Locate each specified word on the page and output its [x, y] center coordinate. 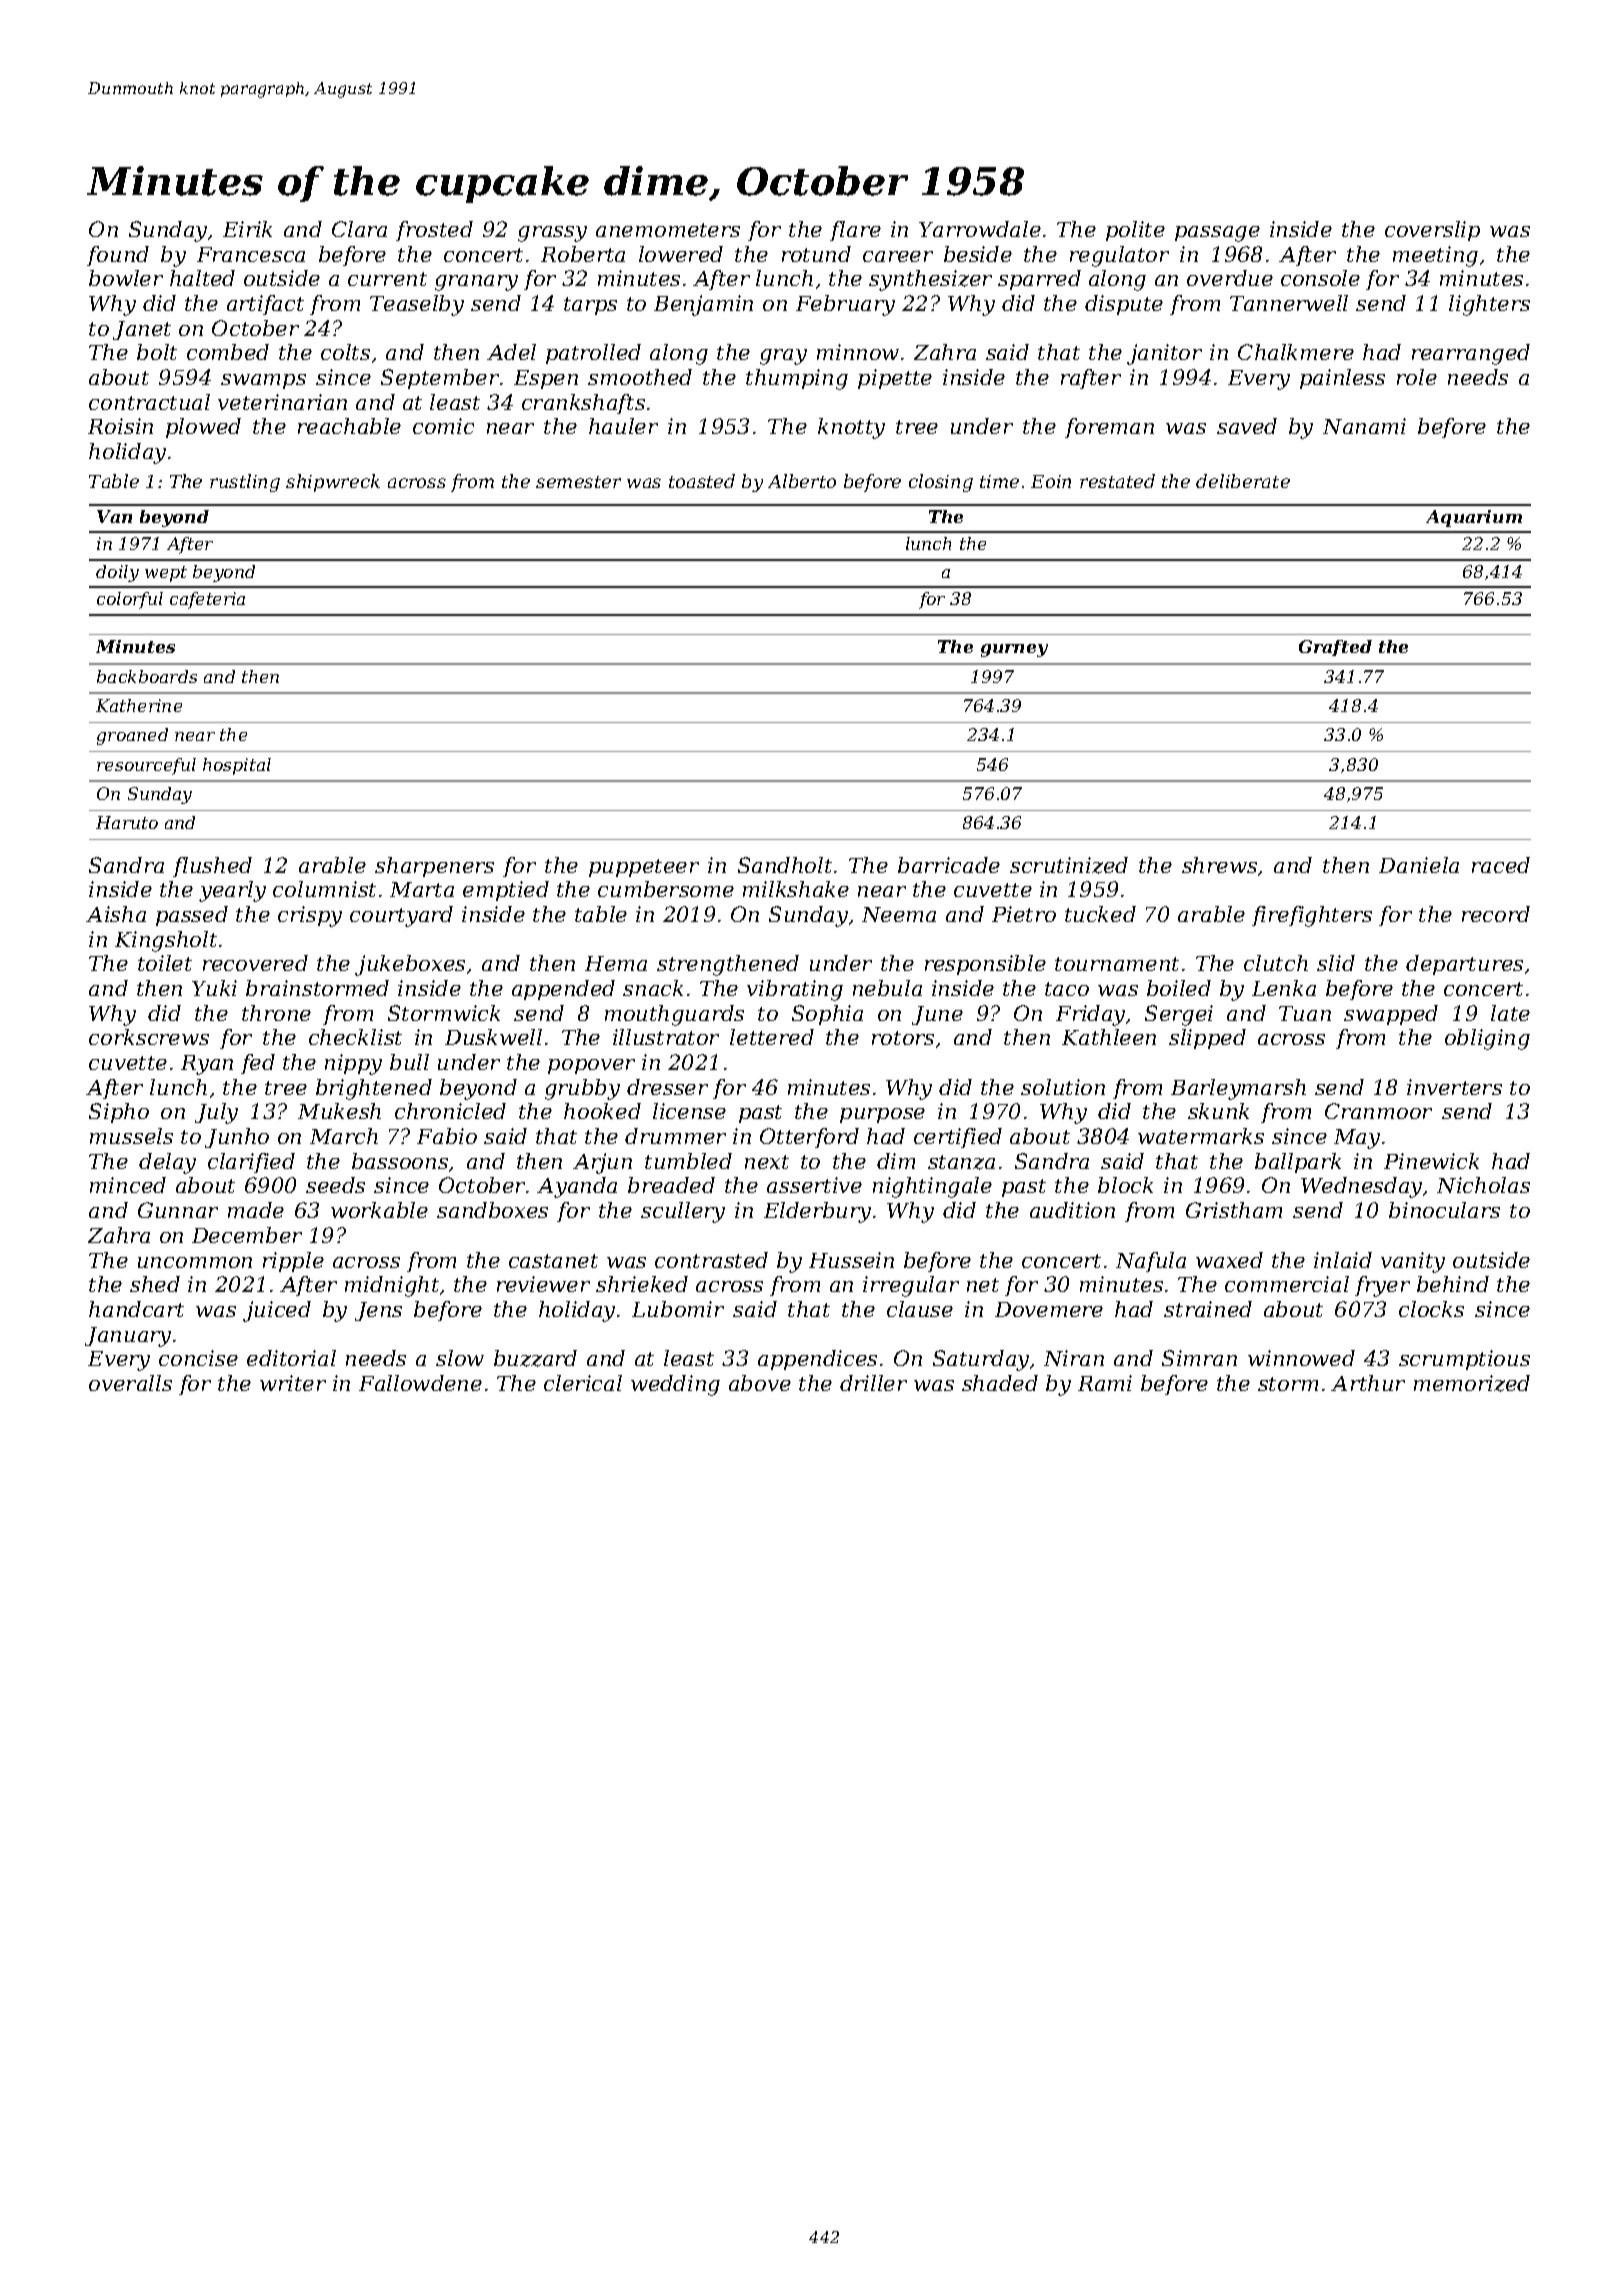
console [1320, 278]
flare [855, 231]
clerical [583, 1383]
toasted [702, 481]
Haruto [127, 822]
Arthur [1368, 1383]
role [1417, 377]
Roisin [120, 426]
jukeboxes [410, 965]
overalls [130, 1383]
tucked [1100, 914]
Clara [359, 229]
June [937, 1015]
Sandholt [785, 865]
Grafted [1335, 648]
